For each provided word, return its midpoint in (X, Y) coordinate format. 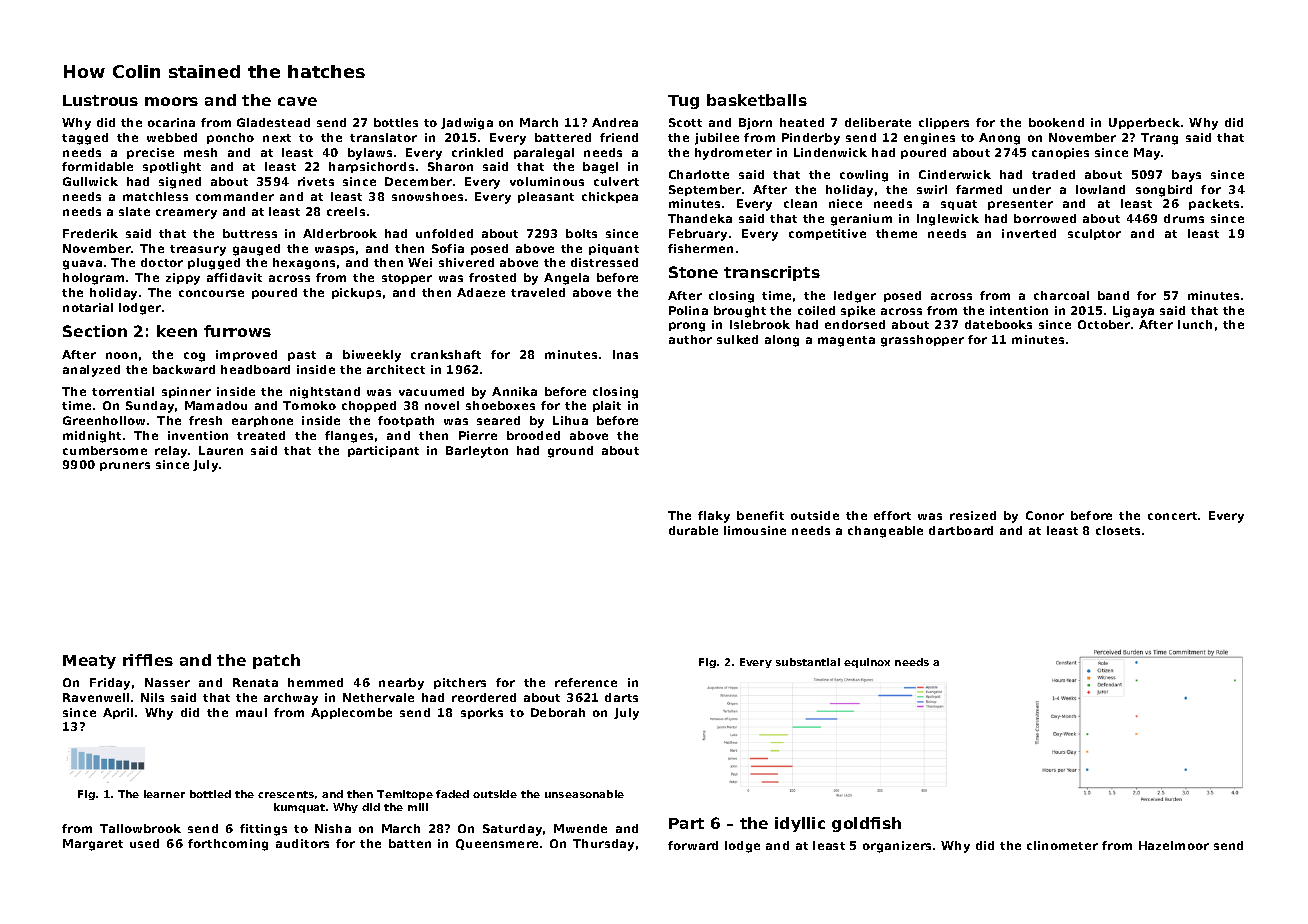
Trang (1159, 139)
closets (1118, 530)
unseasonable (584, 794)
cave (297, 101)
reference (586, 682)
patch (276, 661)
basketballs (757, 100)
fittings (263, 830)
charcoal (1061, 295)
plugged (214, 264)
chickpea (610, 197)
